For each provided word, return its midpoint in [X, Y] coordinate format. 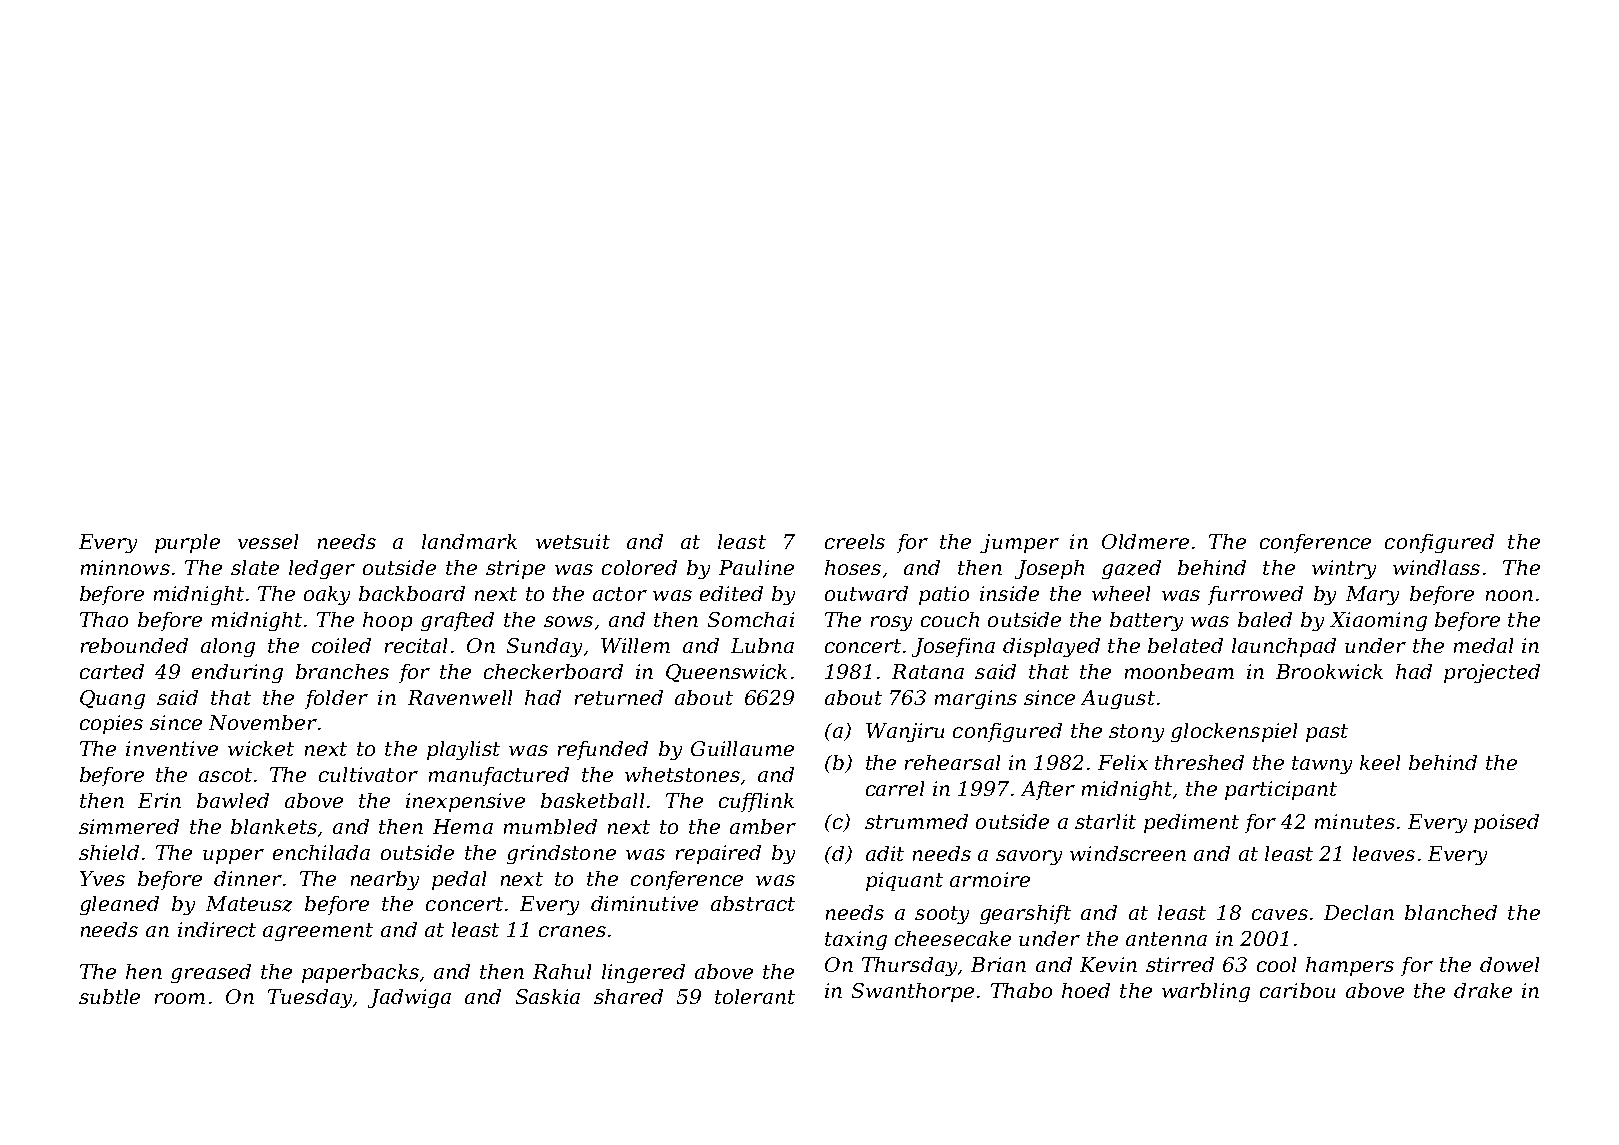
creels [855, 541]
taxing [856, 940]
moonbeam [1179, 671]
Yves [102, 878]
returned [619, 697]
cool [1276, 964]
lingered [643, 973]
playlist [463, 750]
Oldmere [1145, 541]
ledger [322, 569]
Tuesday [310, 998]
